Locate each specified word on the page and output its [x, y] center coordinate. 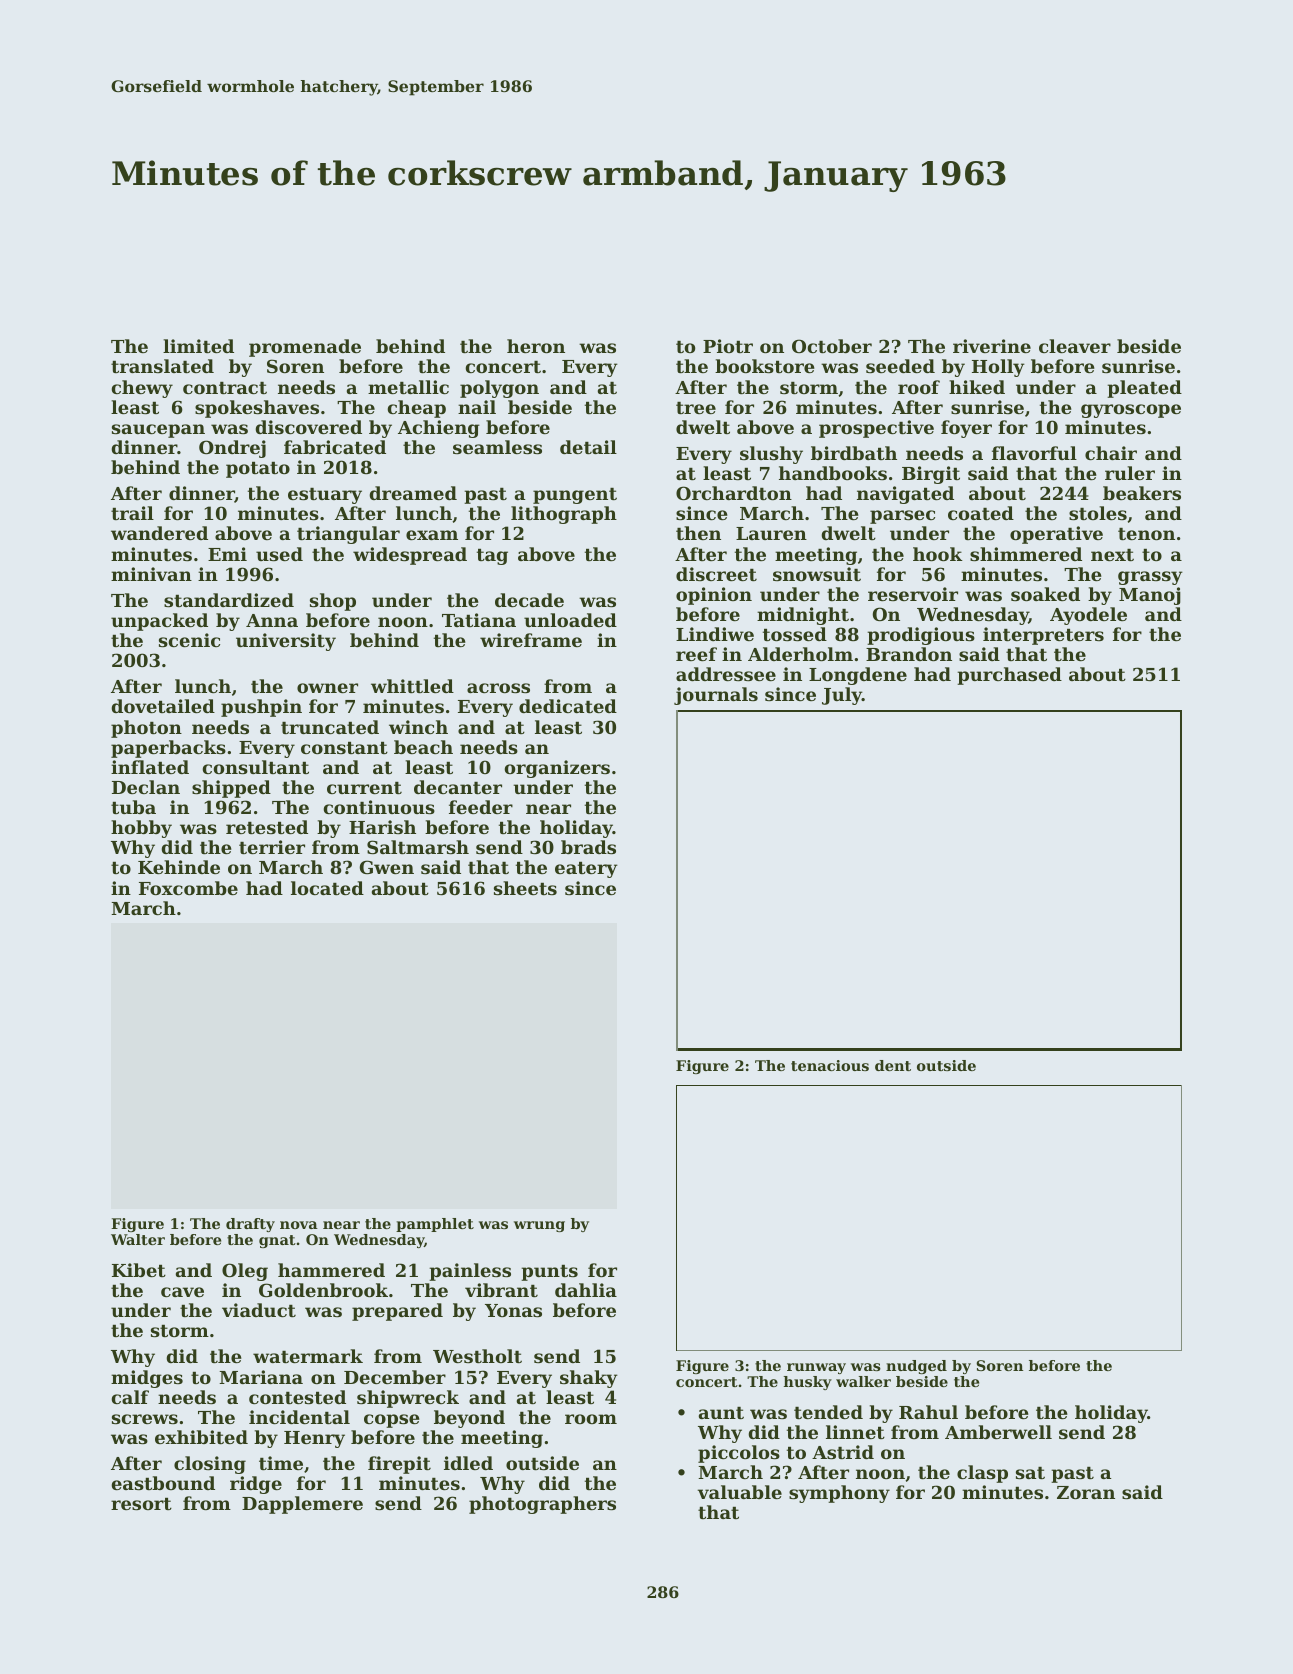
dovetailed [163, 706]
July [842, 696]
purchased [1009, 676]
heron [536, 346]
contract [225, 388]
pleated [1144, 389]
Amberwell [998, 1432]
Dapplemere [302, 1505]
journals [716, 696]
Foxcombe [188, 888]
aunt [721, 1413]
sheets [525, 888]
